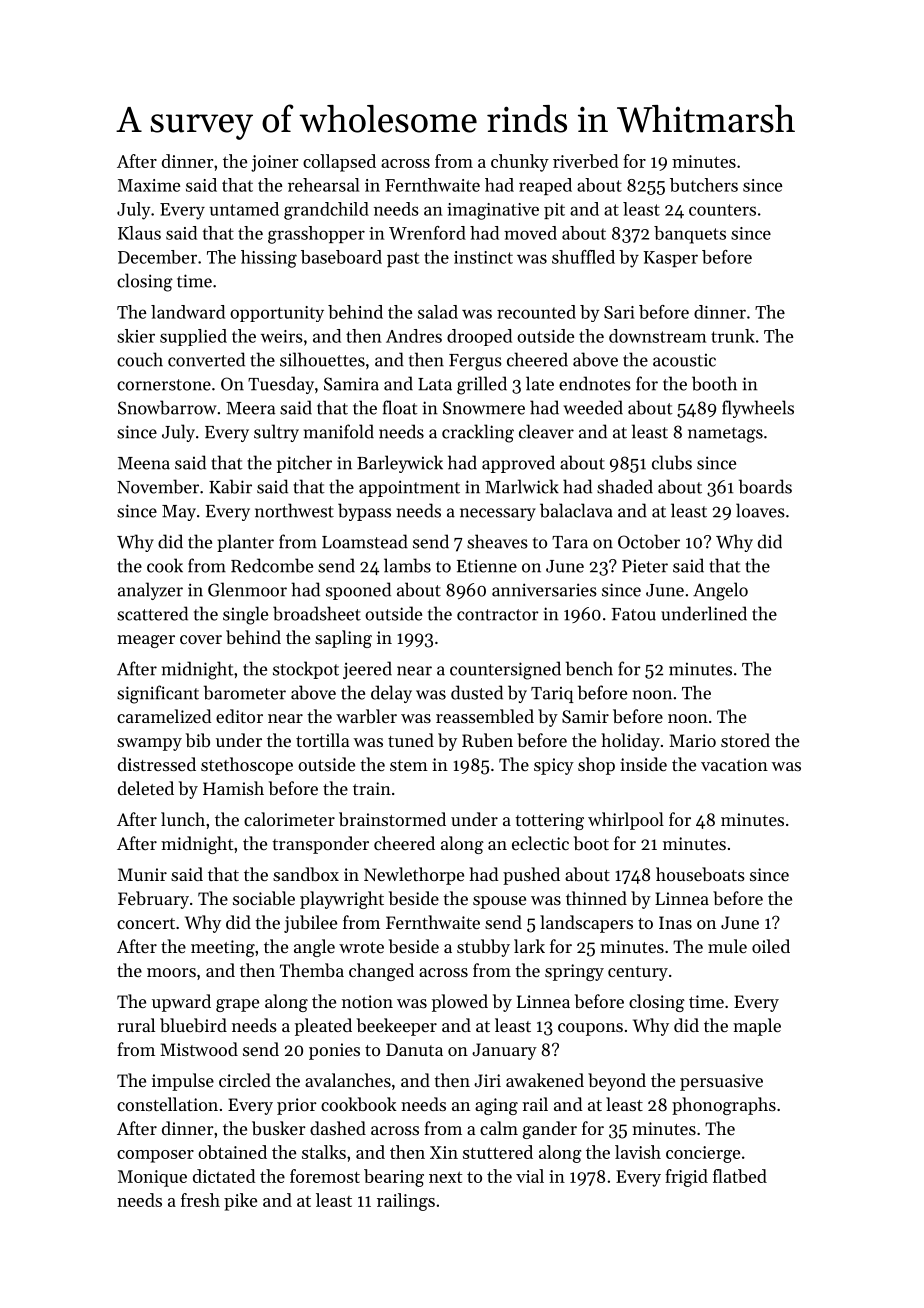  What do you see at coordinates (586, 161) in the screenshot?
I see `riverbed` at bounding box center [586, 161].
